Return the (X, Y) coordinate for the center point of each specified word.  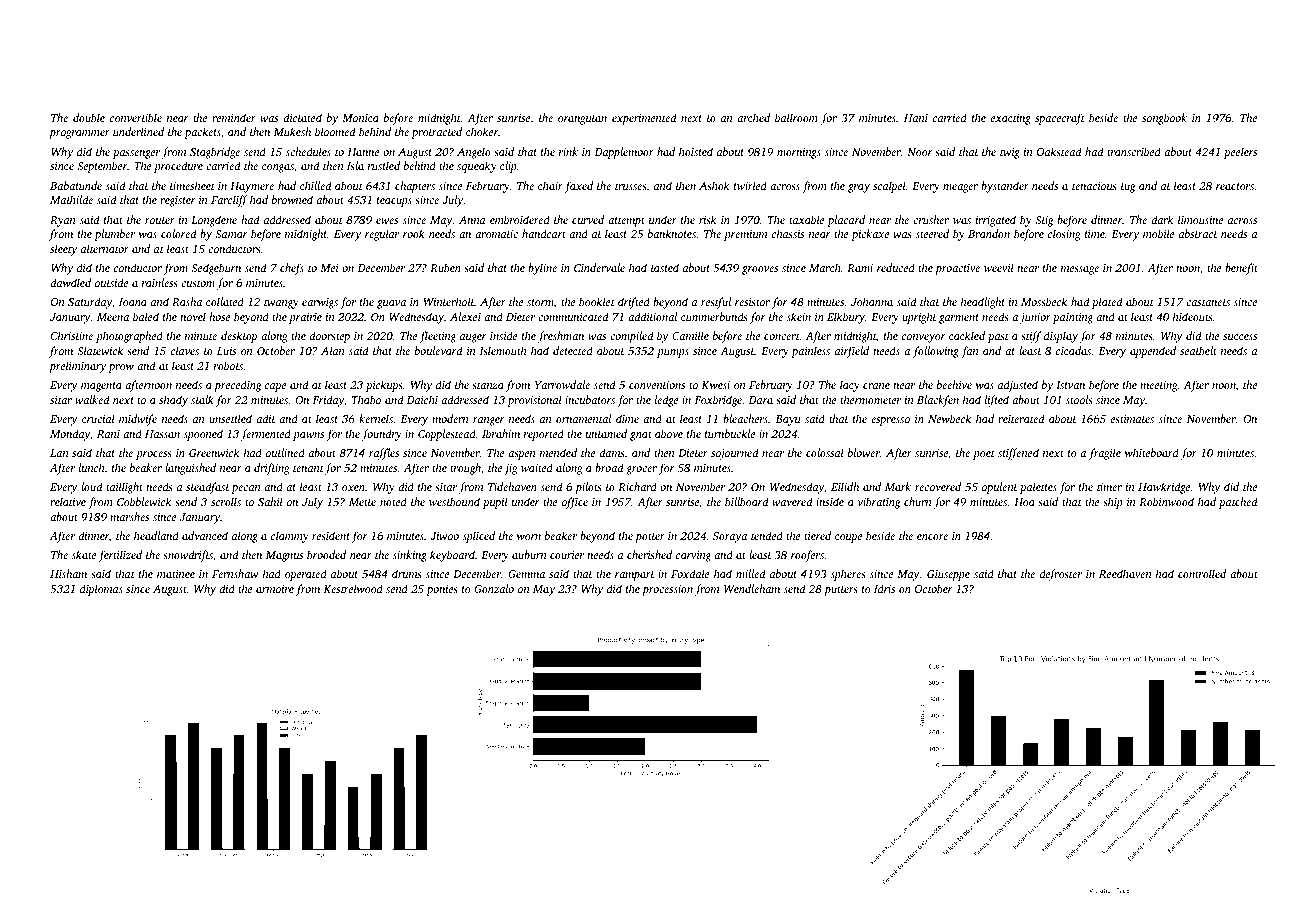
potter (650, 538)
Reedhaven (1125, 573)
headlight (983, 303)
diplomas (101, 590)
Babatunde (76, 185)
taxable (807, 219)
